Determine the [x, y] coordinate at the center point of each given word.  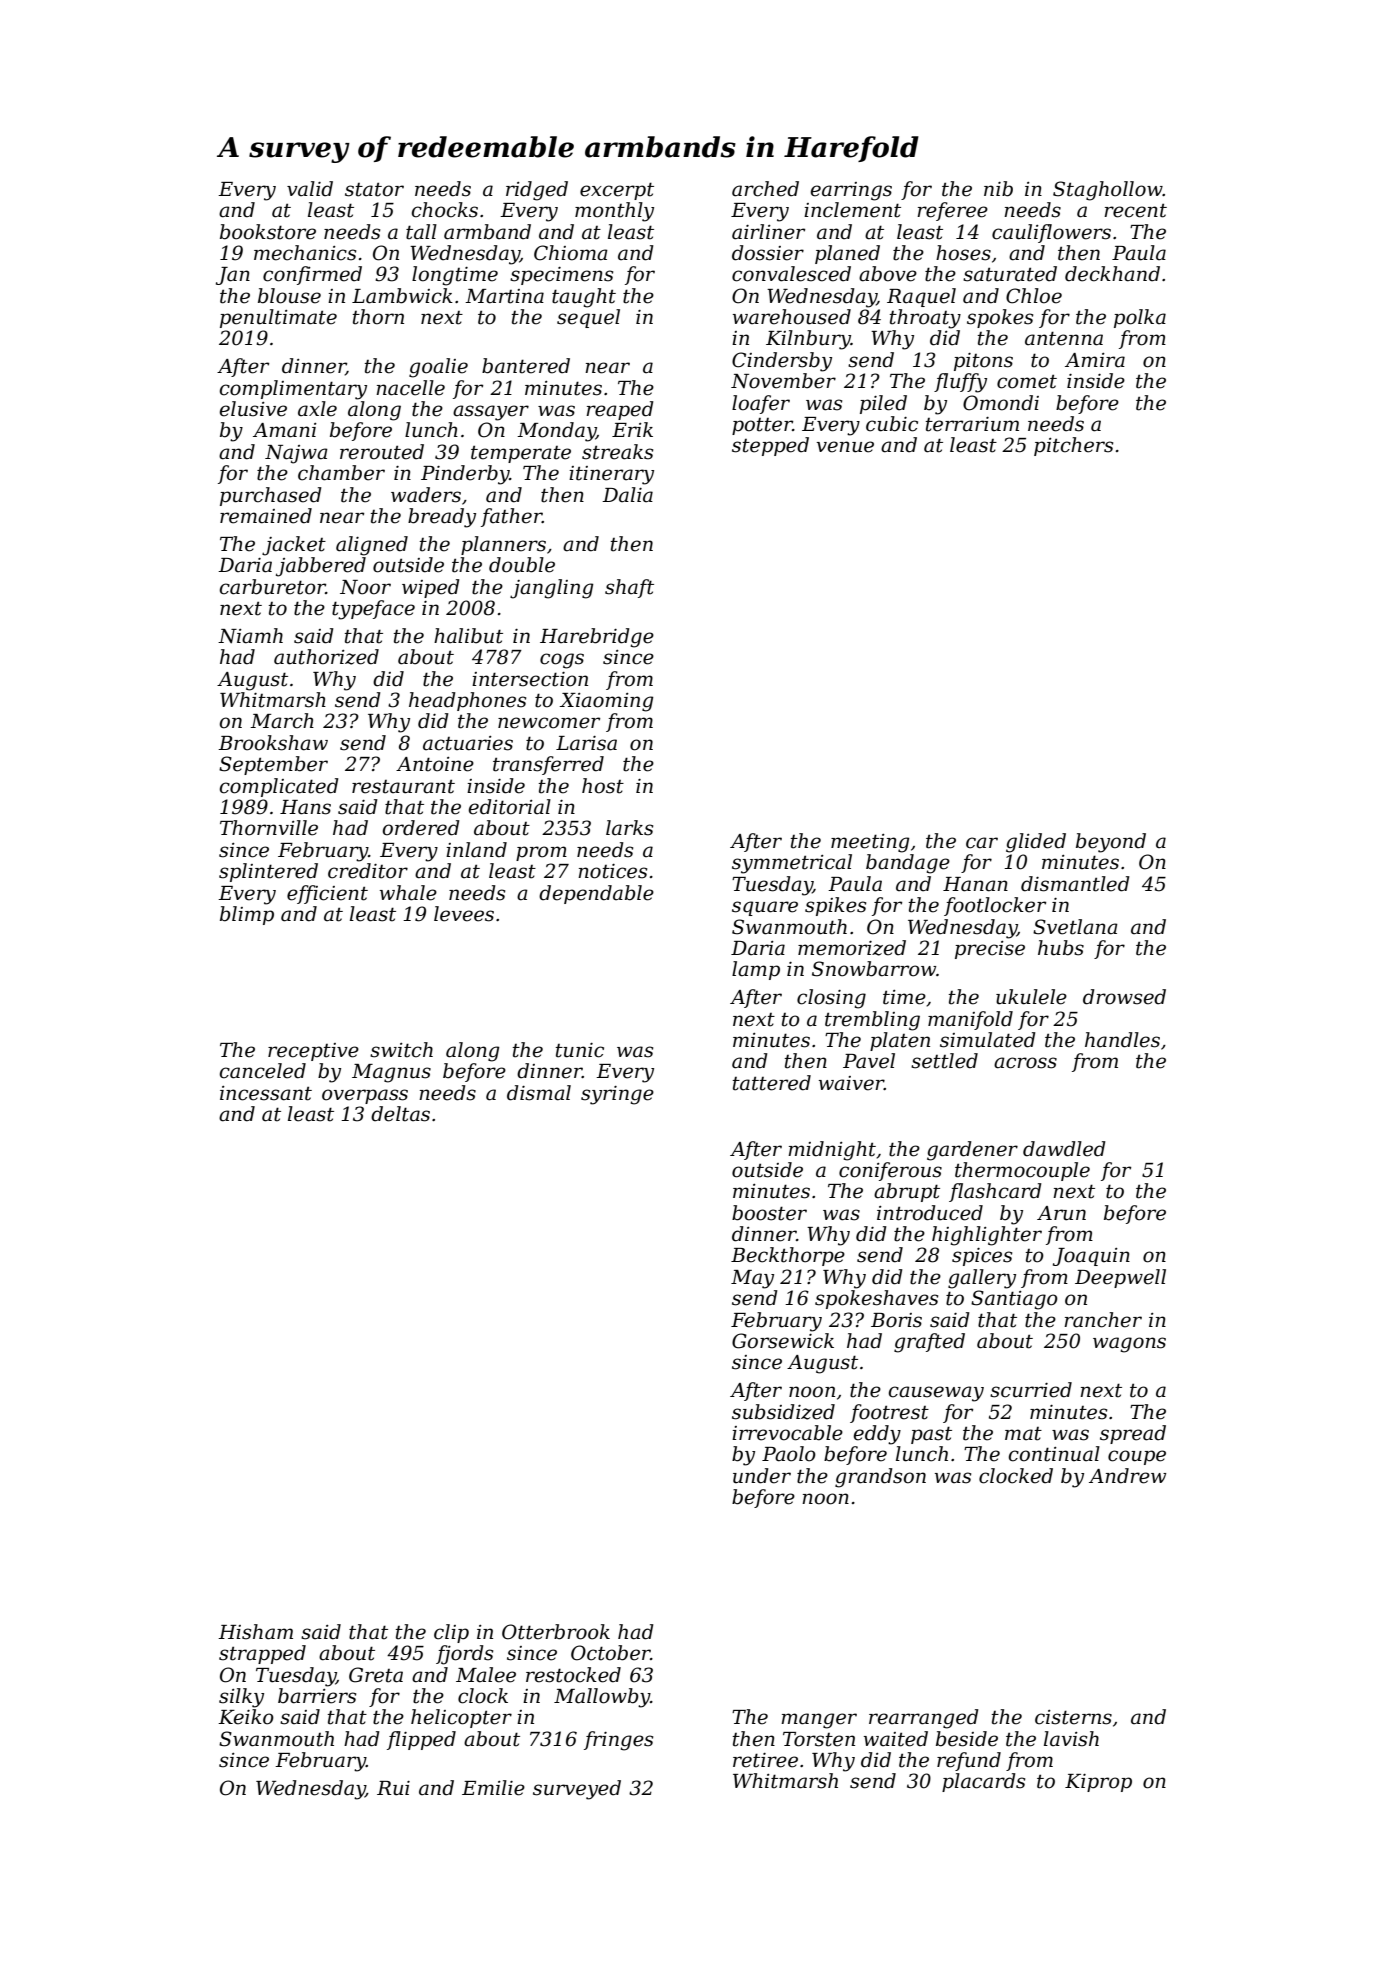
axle [317, 409]
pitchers [1073, 446]
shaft [629, 588]
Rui [393, 1788]
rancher [1103, 1320]
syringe [617, 1095]
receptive [313, 1052]
